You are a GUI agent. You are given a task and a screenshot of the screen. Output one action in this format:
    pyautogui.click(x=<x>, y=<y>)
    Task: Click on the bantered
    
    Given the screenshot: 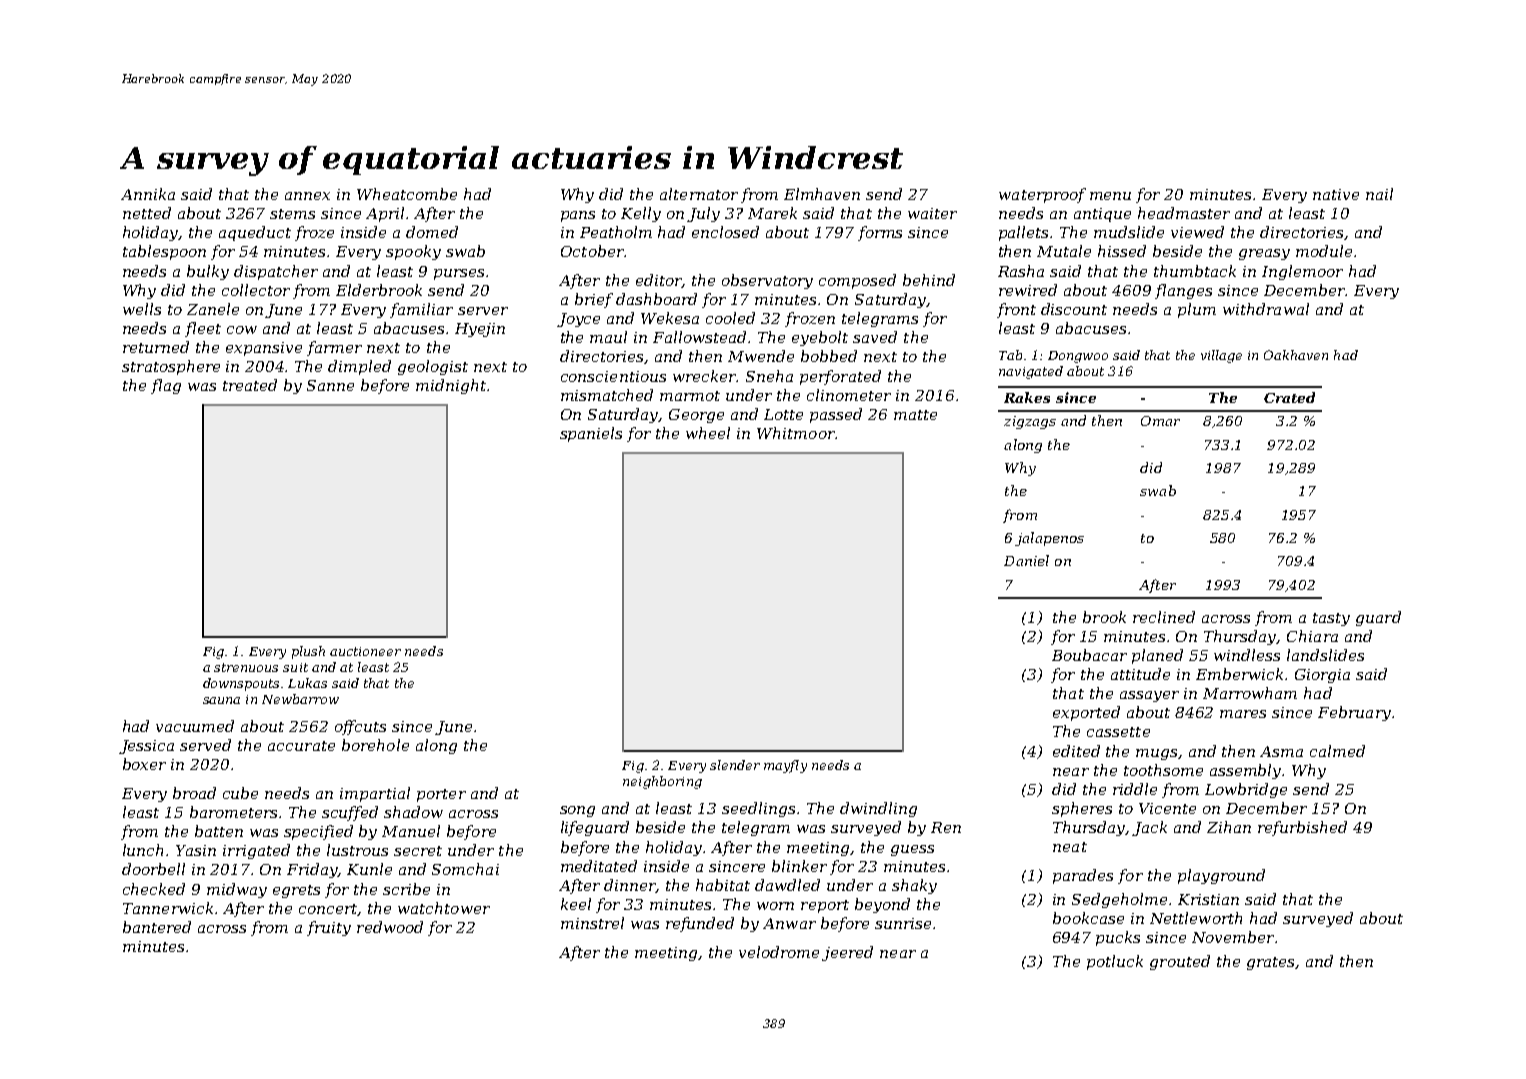 What is the action you would take?
    pyautogui.click(x=157, y=927)
